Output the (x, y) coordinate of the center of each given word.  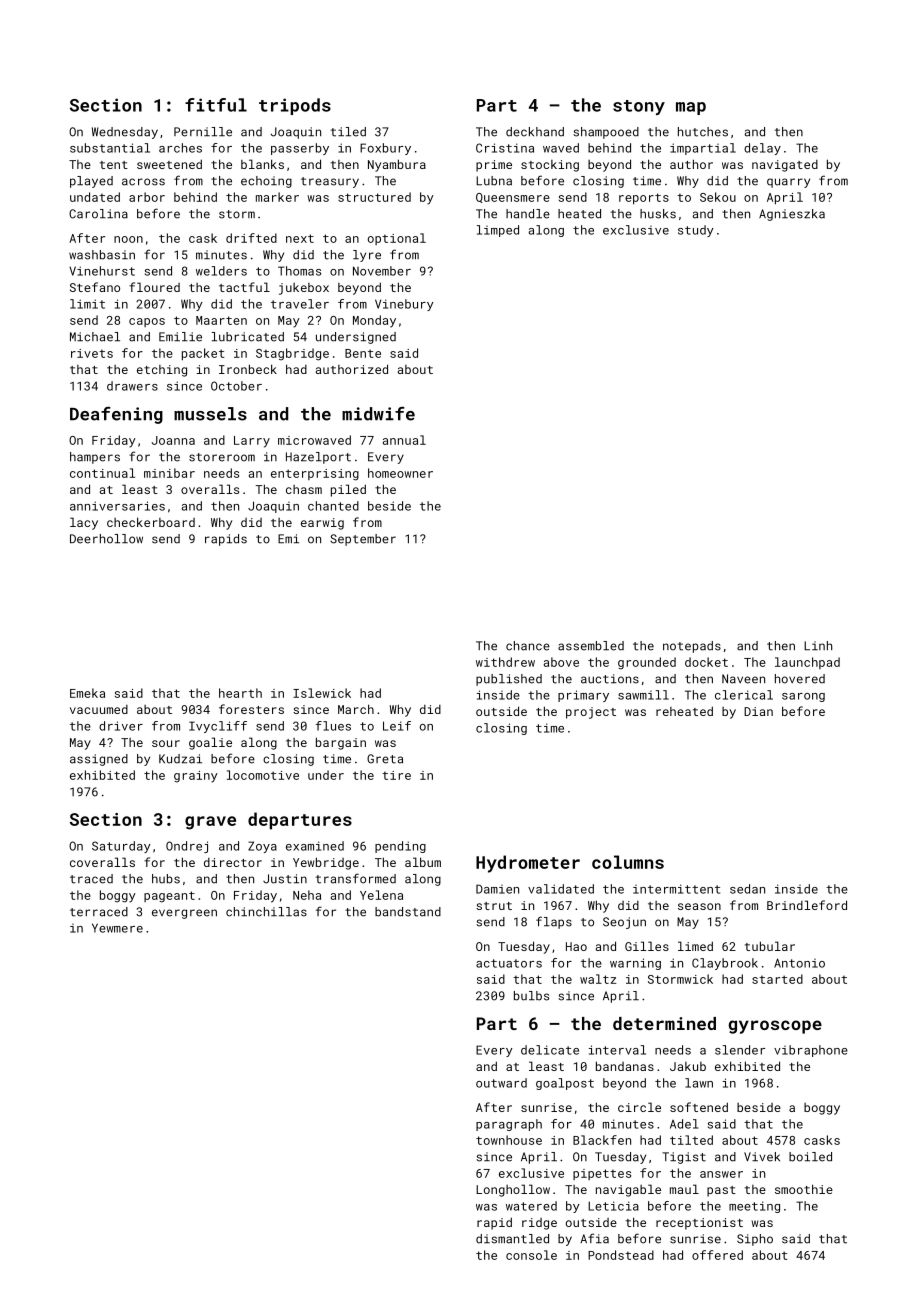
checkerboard (151, 522)
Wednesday (125, 133)
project (591, 713)
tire (396, 775)
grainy (196, 777)
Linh (818, 645)
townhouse (509, 1140)
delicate (550, 1050)
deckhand (535, 132)
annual (404, 440)
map (691, 108)
